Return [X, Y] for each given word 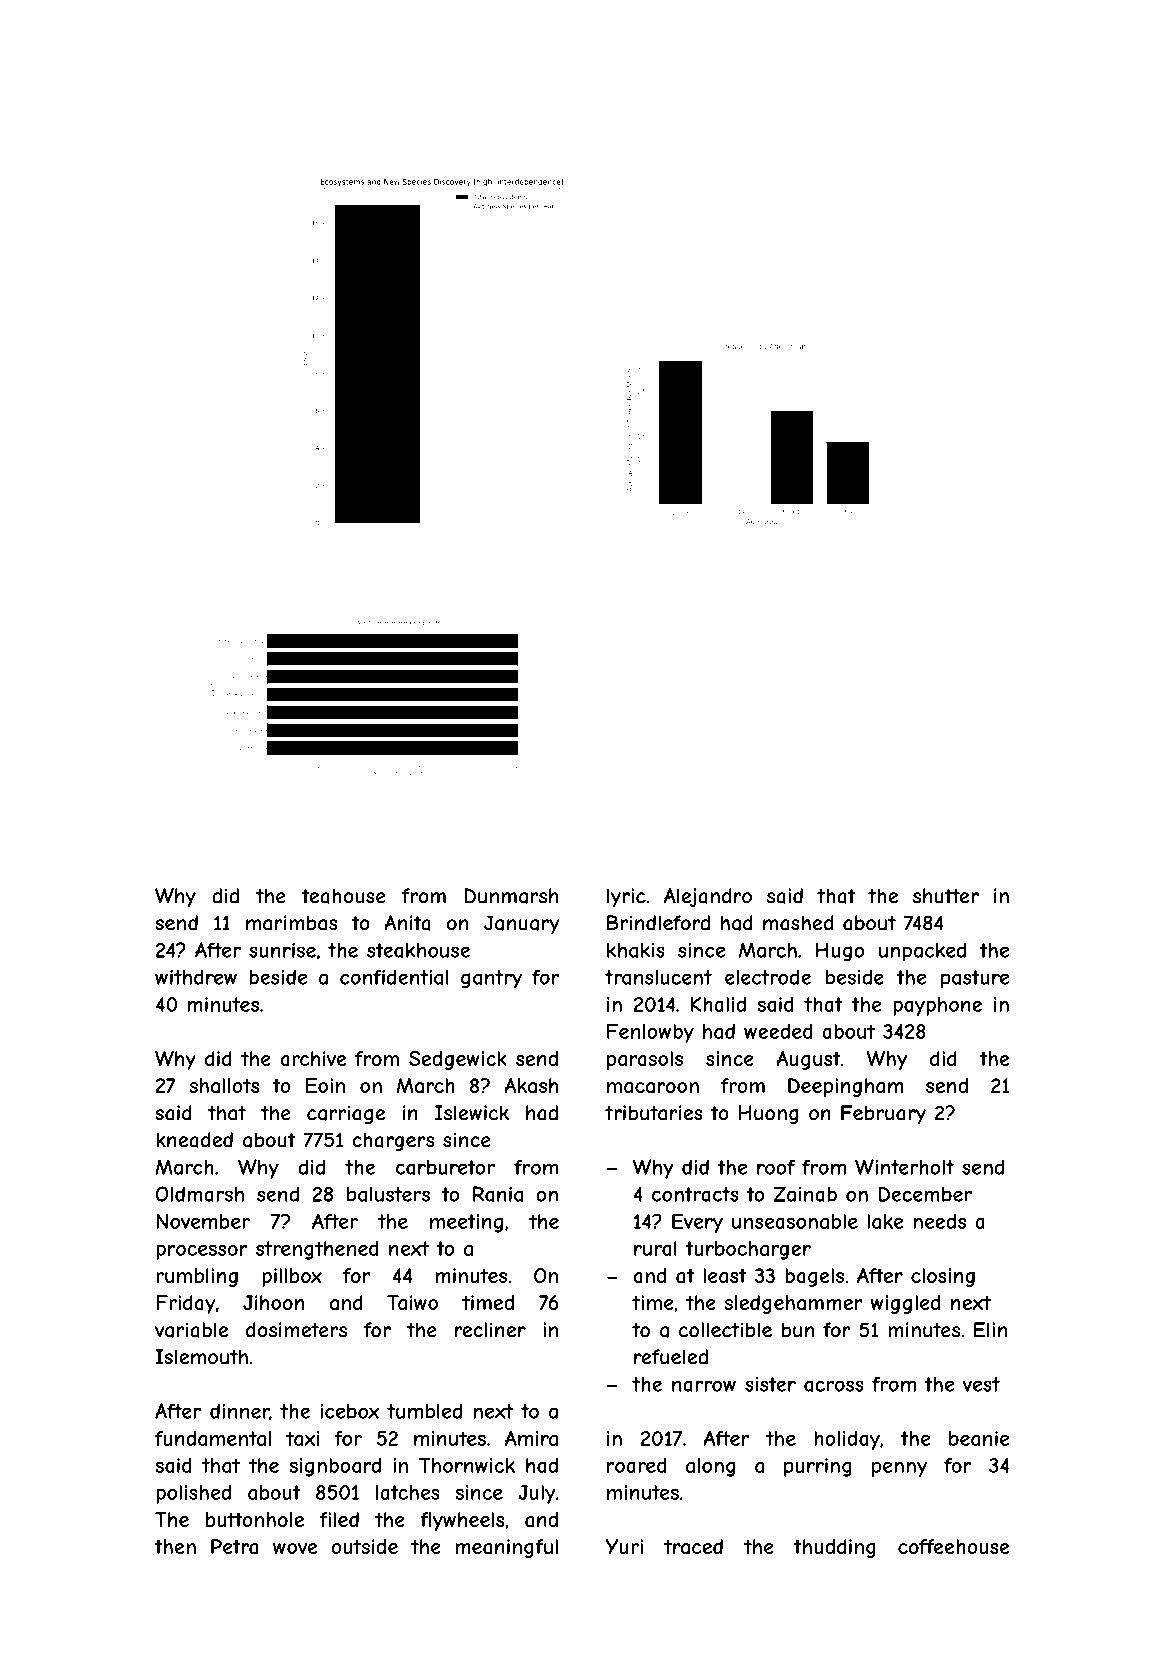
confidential [394, 977]
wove [295, 1548]
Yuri [624, 1546]
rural [655, 1248]
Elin [990, 1330]
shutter [946, 896]
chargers [393, 1141]
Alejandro [708, 897]
